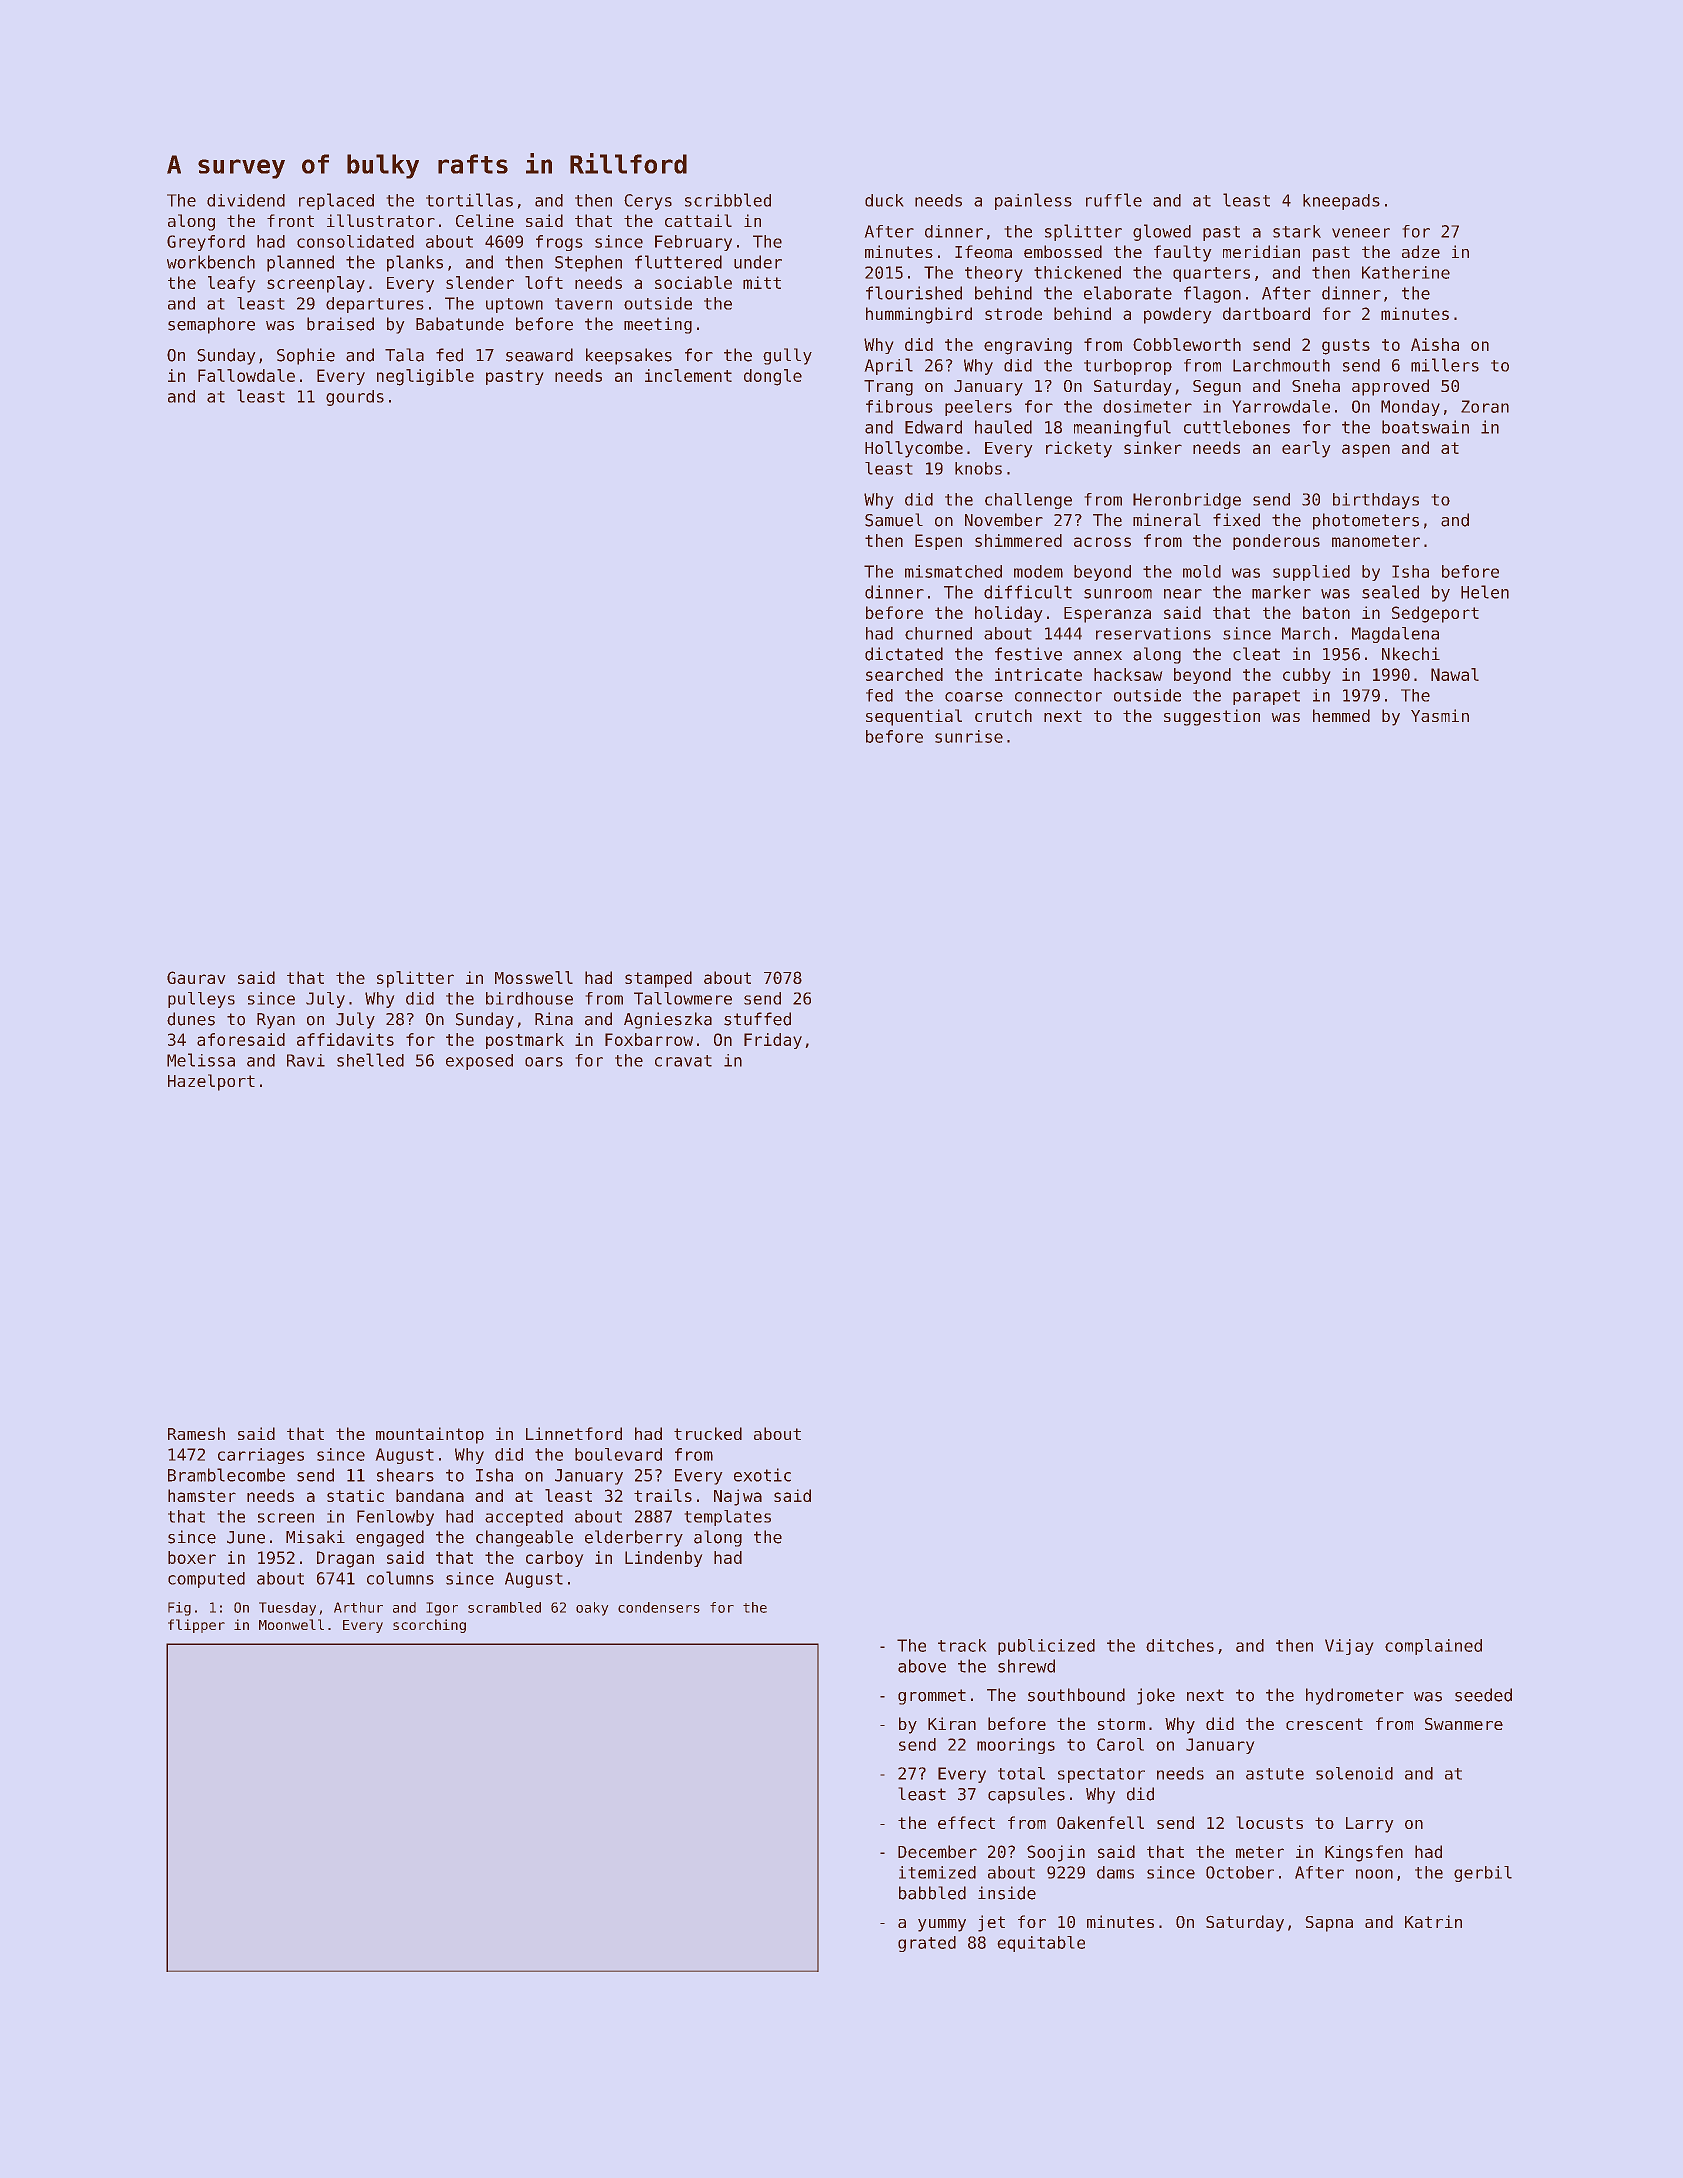  I want to click on Ramesh, so click(196, 1433).
